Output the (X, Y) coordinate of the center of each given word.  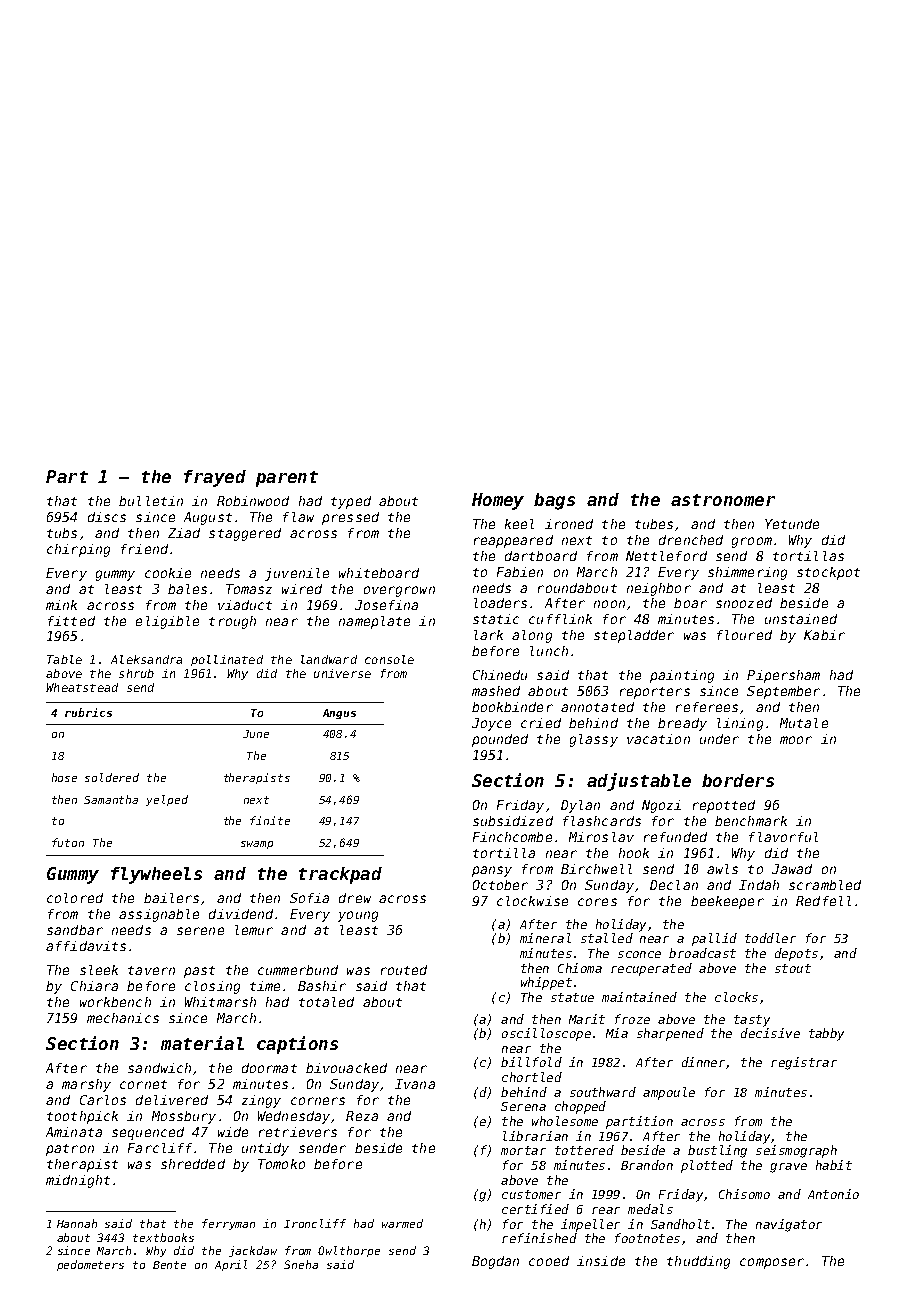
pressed (350, 518)
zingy (261, 1101)
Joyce (491, 724)
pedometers (90, 1265)
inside (601, 1261)
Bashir (322, 986)
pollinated (227, 660)
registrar (804, 1063)
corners (318, 1101)
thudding (698, 1262)
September (783, 692)
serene (200, 931)
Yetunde (792, 524)
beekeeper (727, 902)
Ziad (184, 533)
